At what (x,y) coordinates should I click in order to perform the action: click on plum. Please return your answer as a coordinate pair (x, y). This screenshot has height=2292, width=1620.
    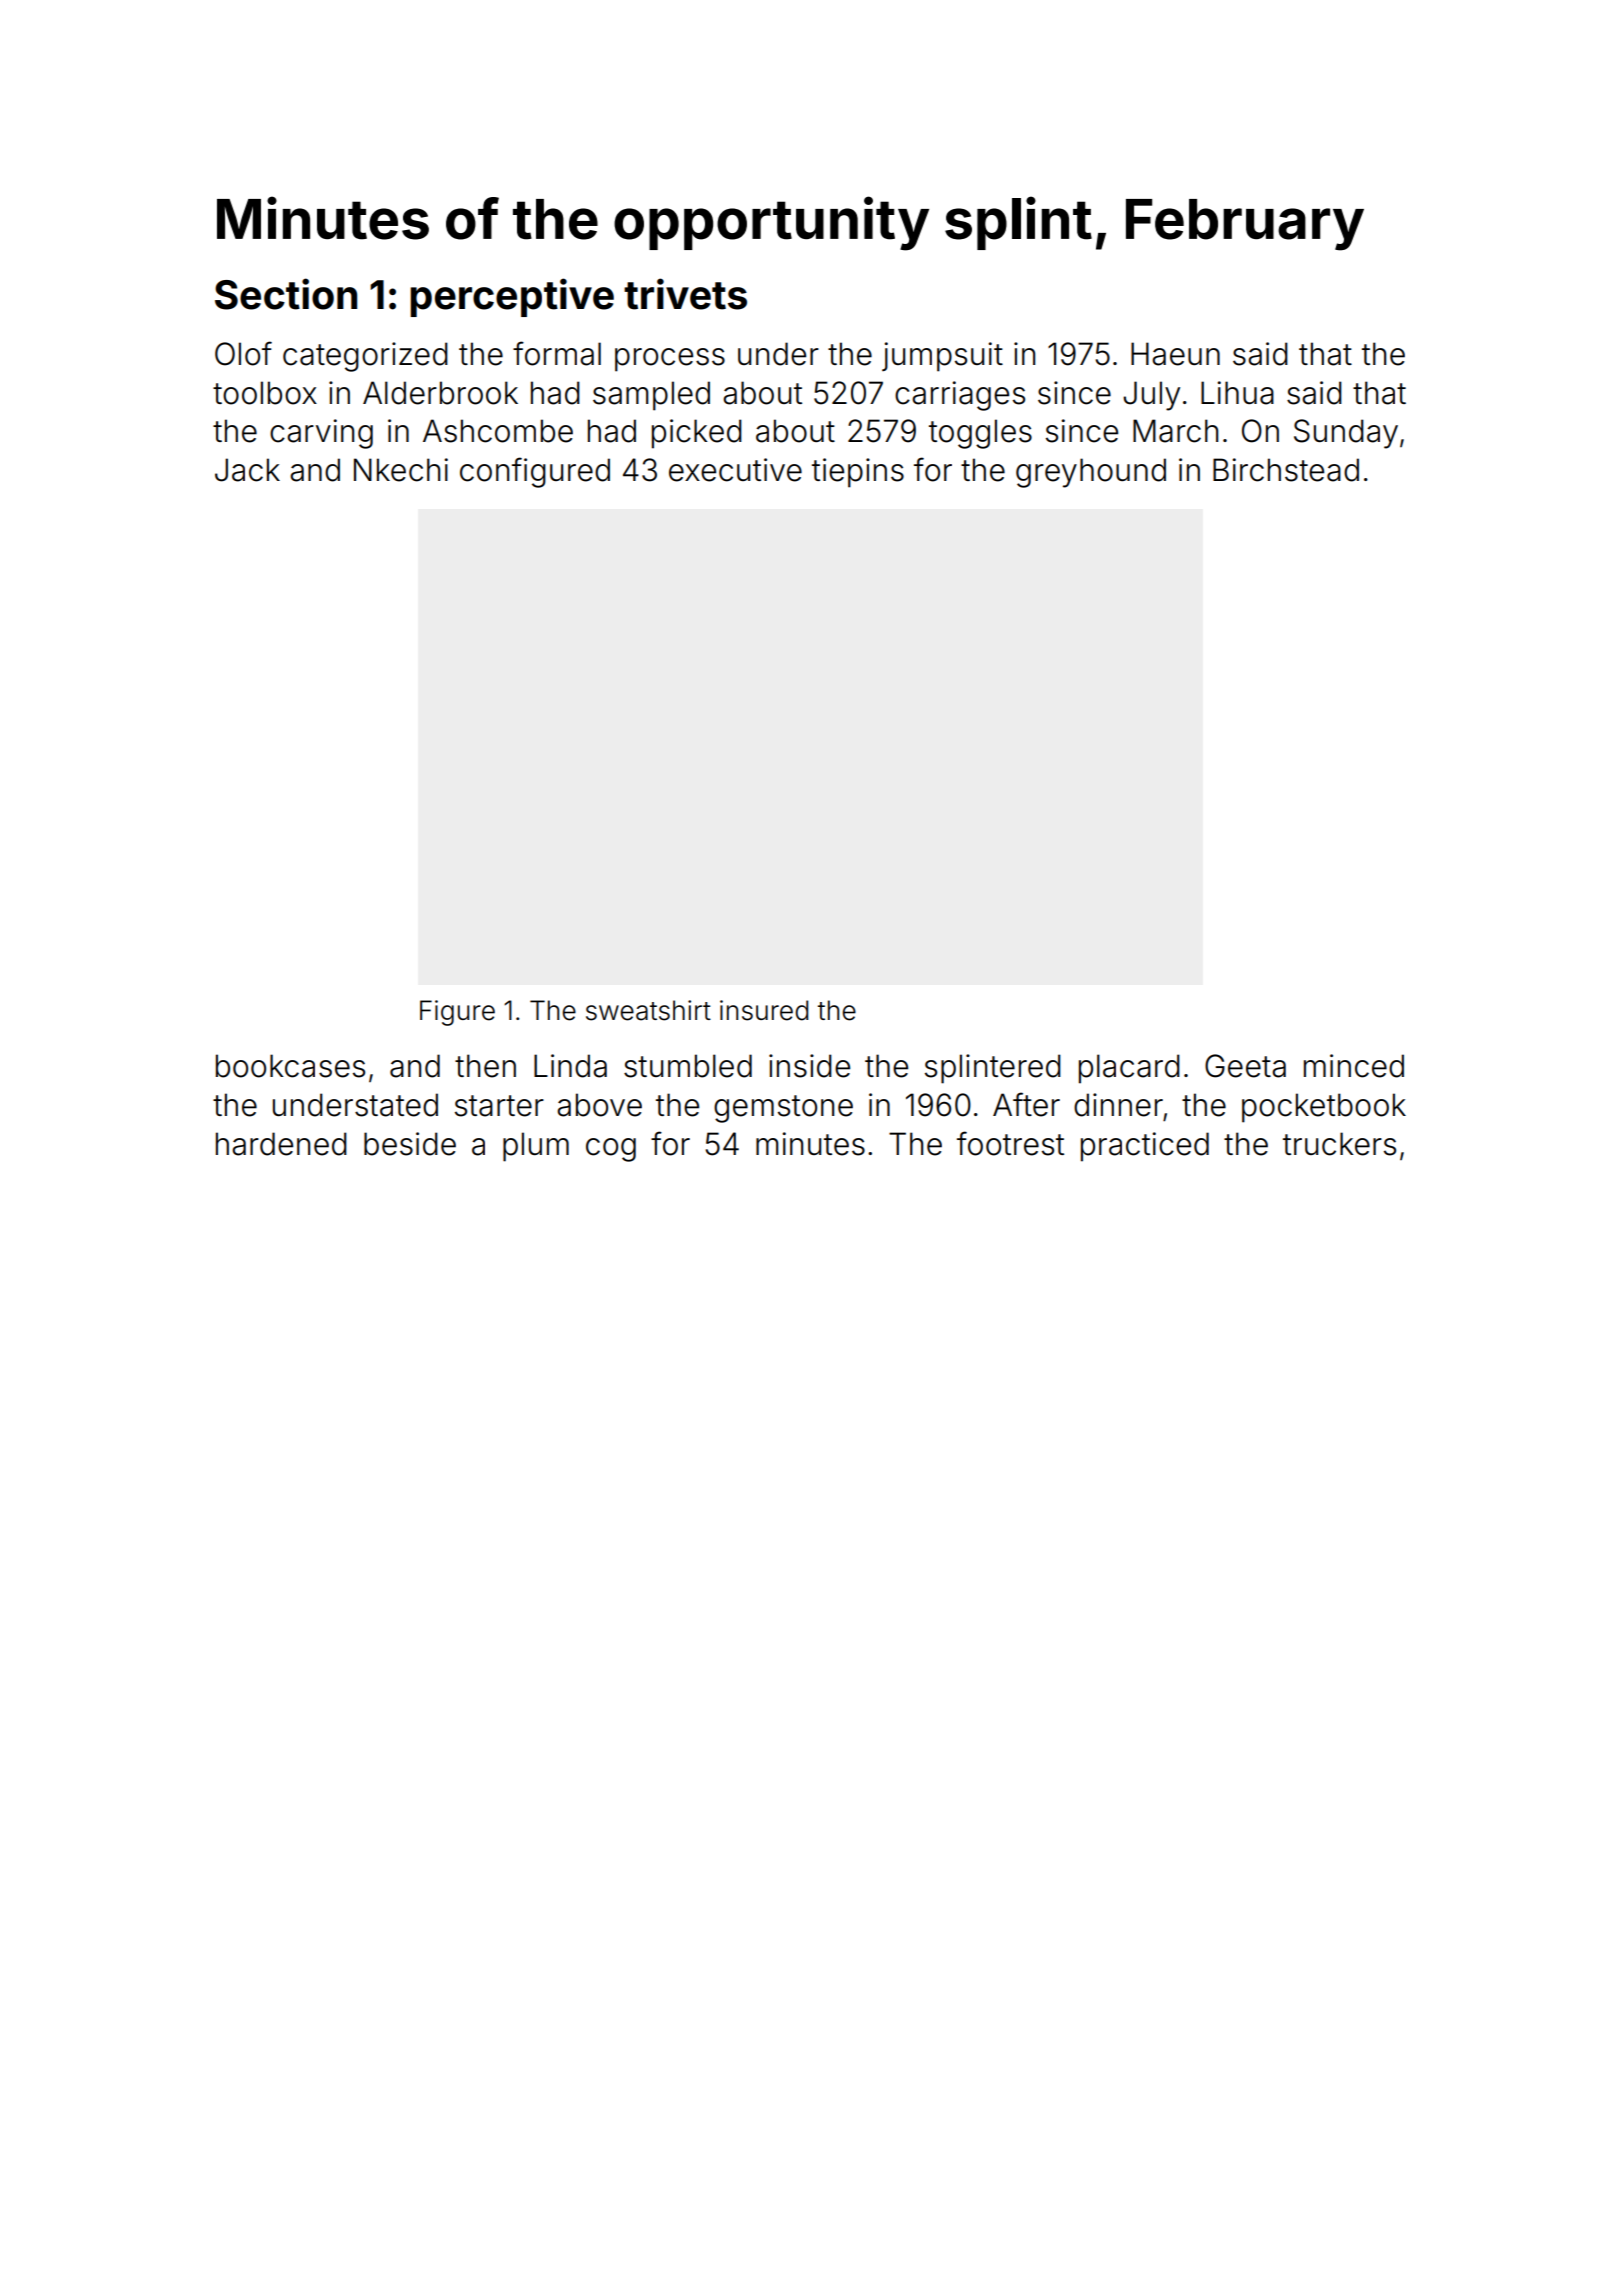
    Looking at the image, I should click on (536, 1147).
